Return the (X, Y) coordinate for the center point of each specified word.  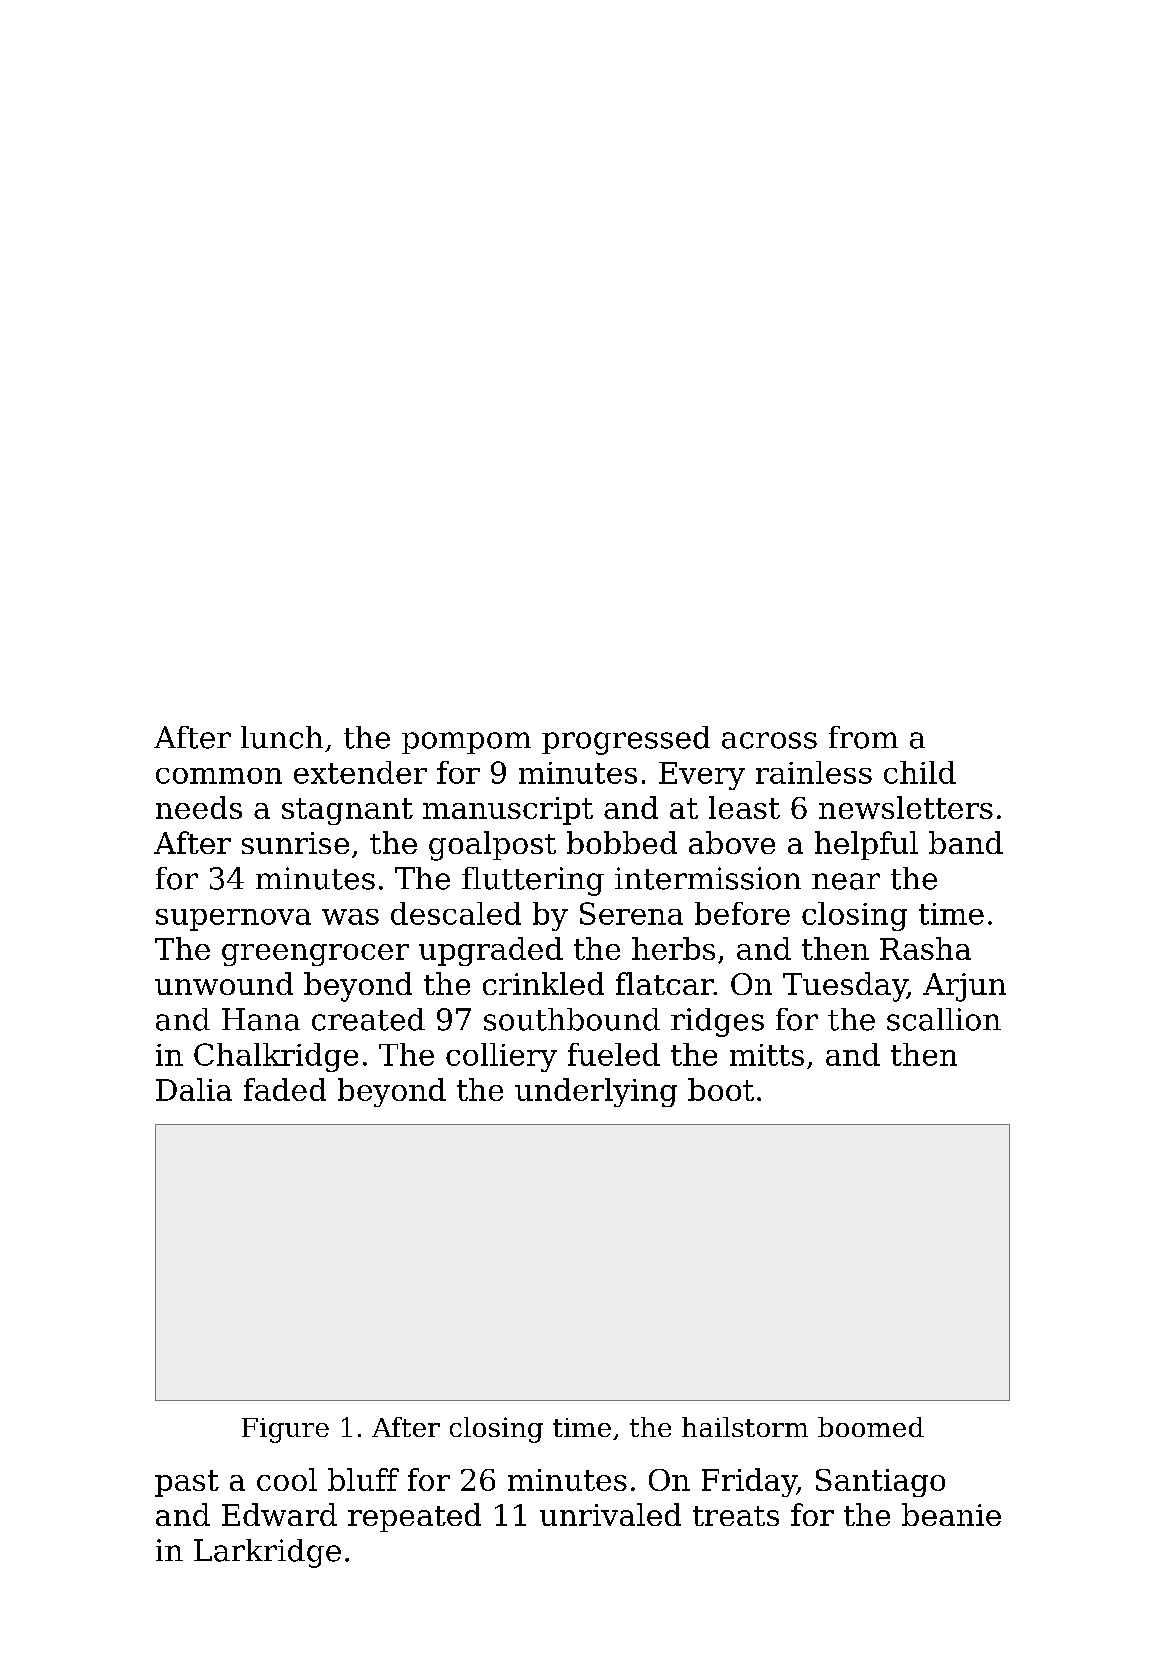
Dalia (194, 1089)
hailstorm (745, 1427)
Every (702, 776)
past (187, 1483)
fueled (614, 1054)
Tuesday (845, 987)
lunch (282, 737)
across (769, 740)
